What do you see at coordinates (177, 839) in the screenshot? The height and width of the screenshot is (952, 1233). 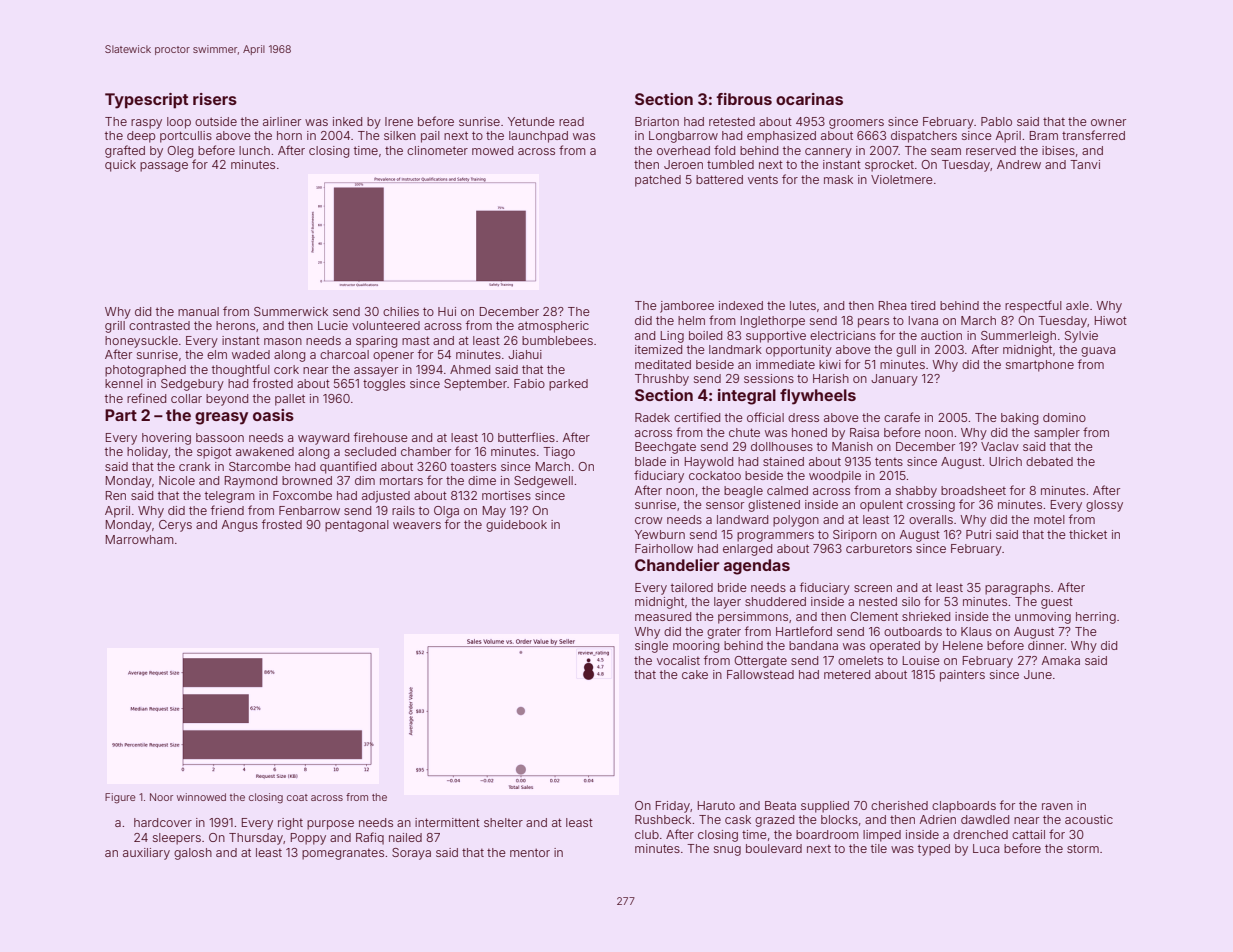 I see `sleepers` at bounding box center [177, 839].
